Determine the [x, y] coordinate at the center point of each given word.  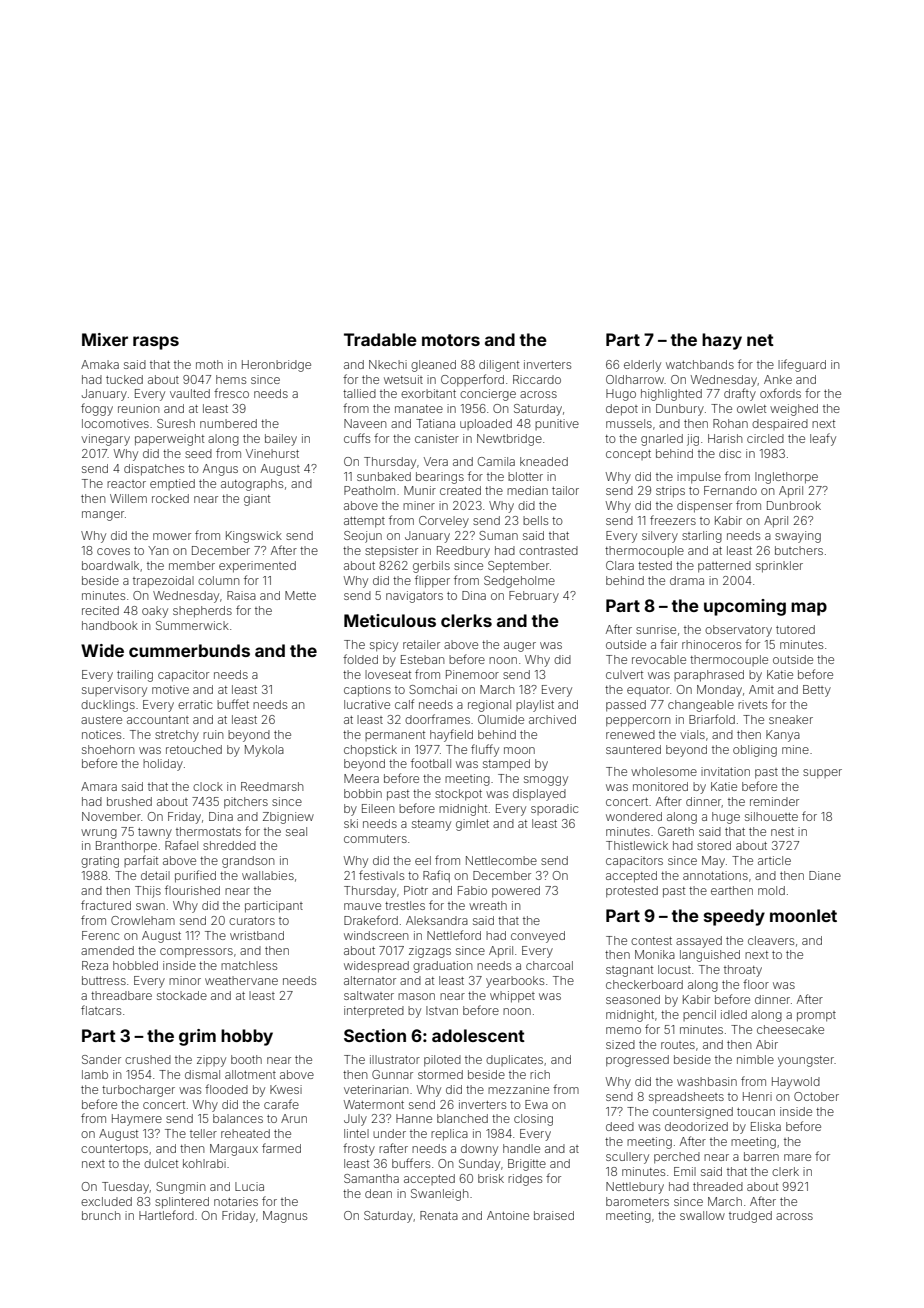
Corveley [444, 522]
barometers [637, 1201]
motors [451, 340]
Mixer [105, 339]
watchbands [700, 364]
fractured [106, 905]
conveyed [538, 937]
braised [554, 1215]
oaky [155, 612]
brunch [101, 1215]
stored [714, 845]
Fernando [730, 490]
